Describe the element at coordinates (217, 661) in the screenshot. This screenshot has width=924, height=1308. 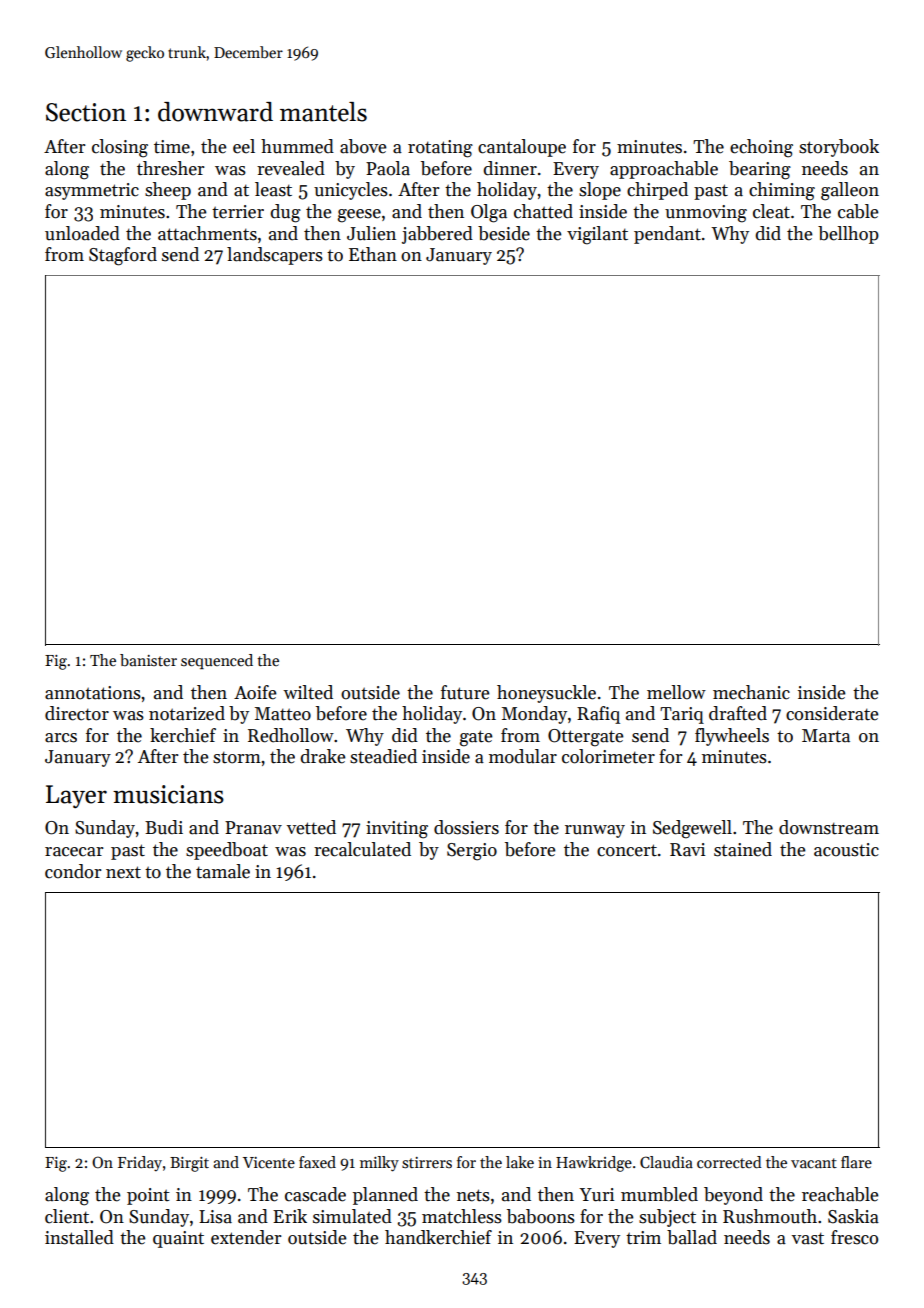
I see `sequenced` at that location.
